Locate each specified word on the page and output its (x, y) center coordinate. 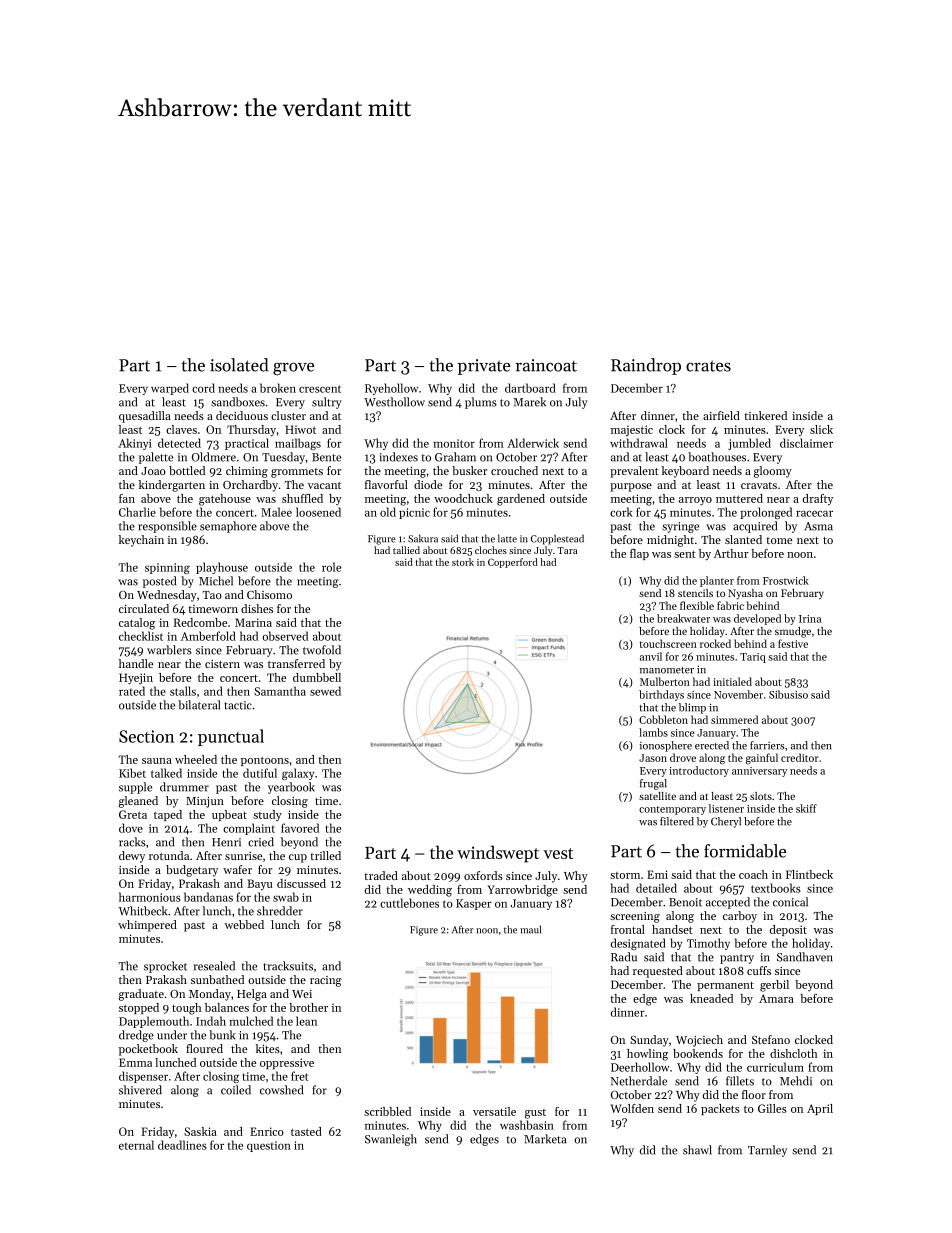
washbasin (527, 1125)
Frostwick (786, 580)
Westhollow (394, 402)
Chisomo (269, 594)
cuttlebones (409, 903)
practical (247, 444)
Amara (776, 998)
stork (463, 562)
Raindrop (646, 366)
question (269, 1146)
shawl (697, 1150)
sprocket (165, 967)
